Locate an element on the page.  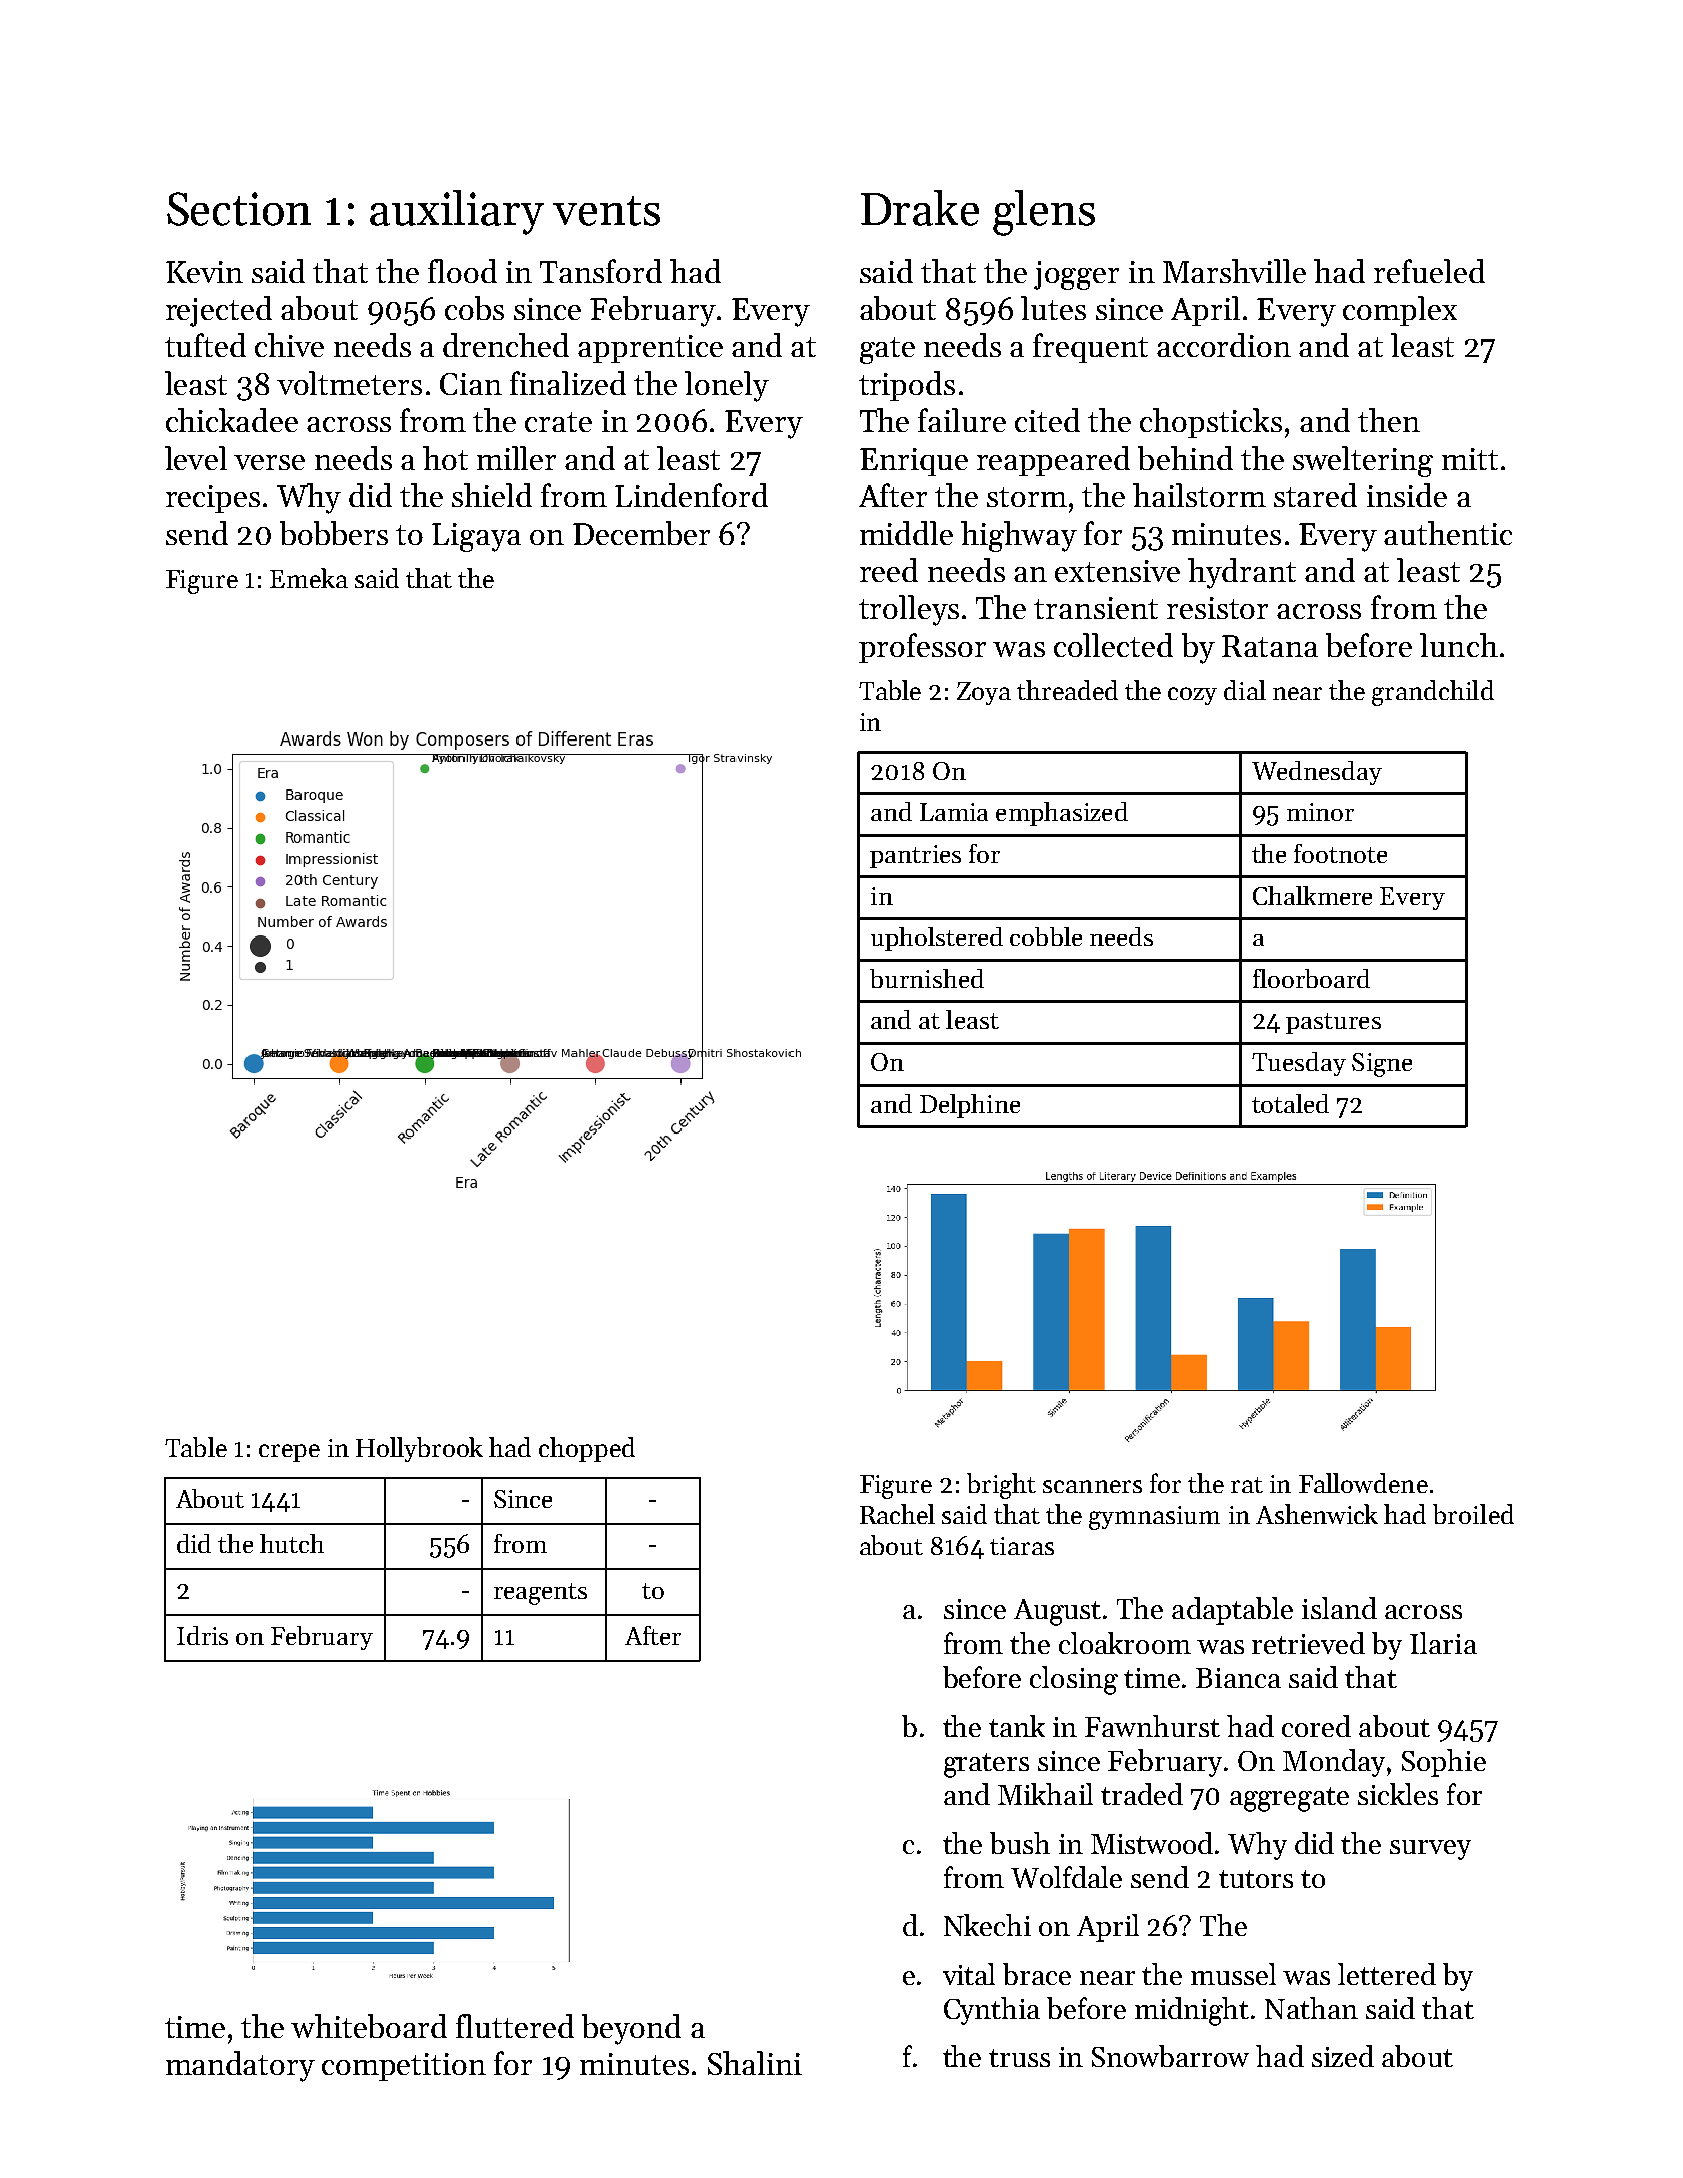
shield is located at coordinates (492, 495).
